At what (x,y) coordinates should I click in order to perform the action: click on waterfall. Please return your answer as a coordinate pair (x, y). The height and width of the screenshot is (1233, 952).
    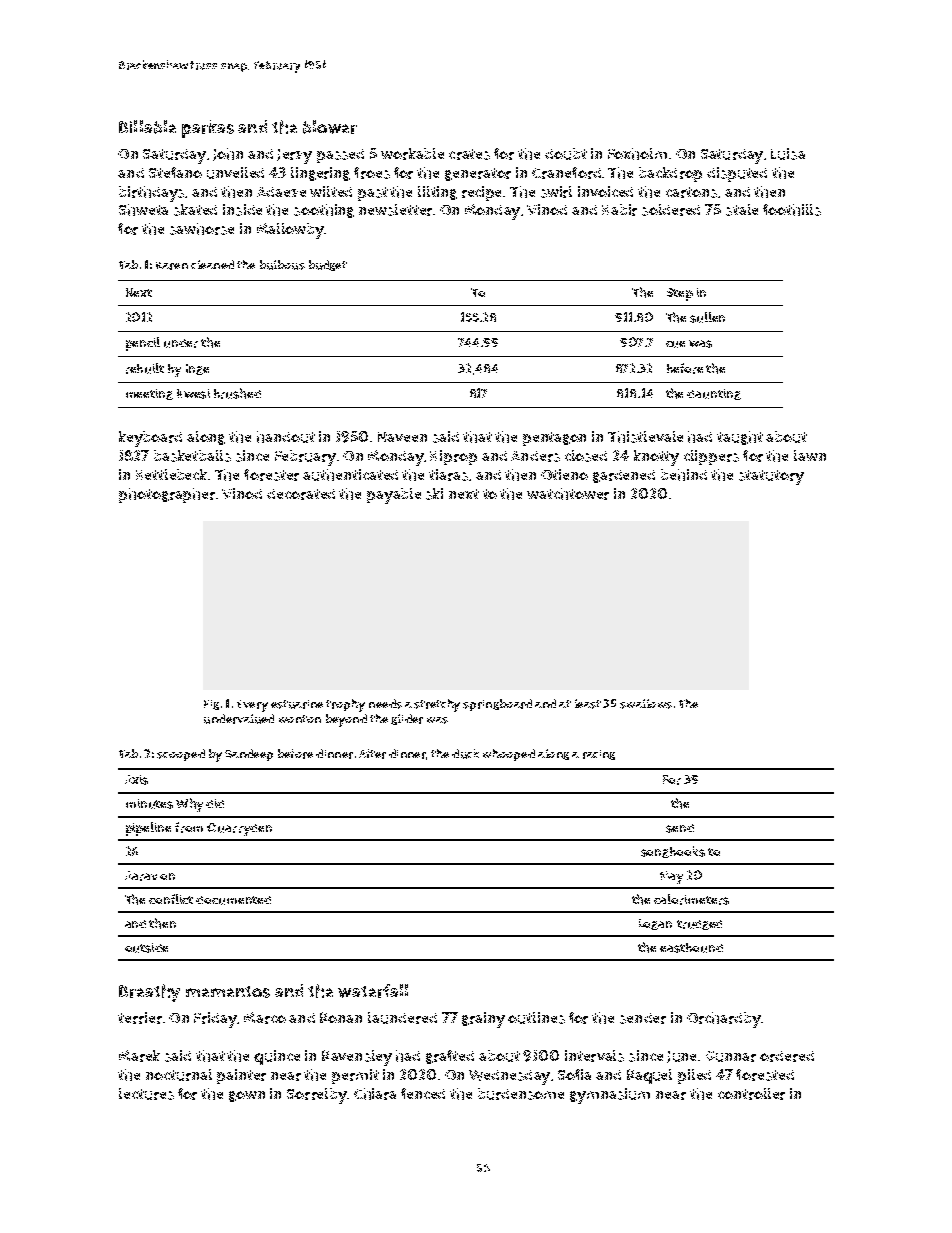
    Looking at the image, I should click on (373, 991).
